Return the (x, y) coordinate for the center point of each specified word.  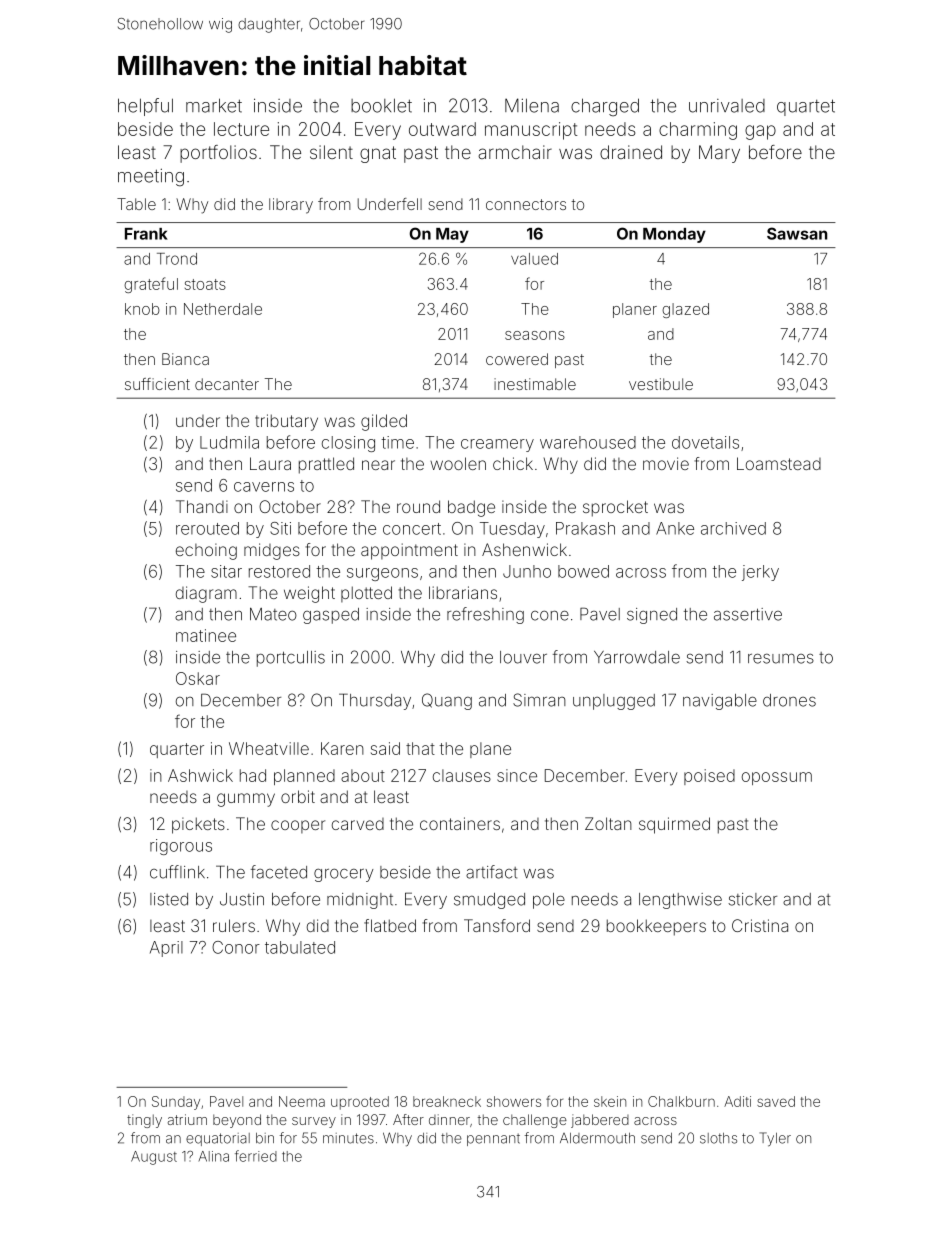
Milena (532, 105)
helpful (145, 107)
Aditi (737, 1101)
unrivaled (727, 106)
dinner (449, 1119)
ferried (256, 1156)
